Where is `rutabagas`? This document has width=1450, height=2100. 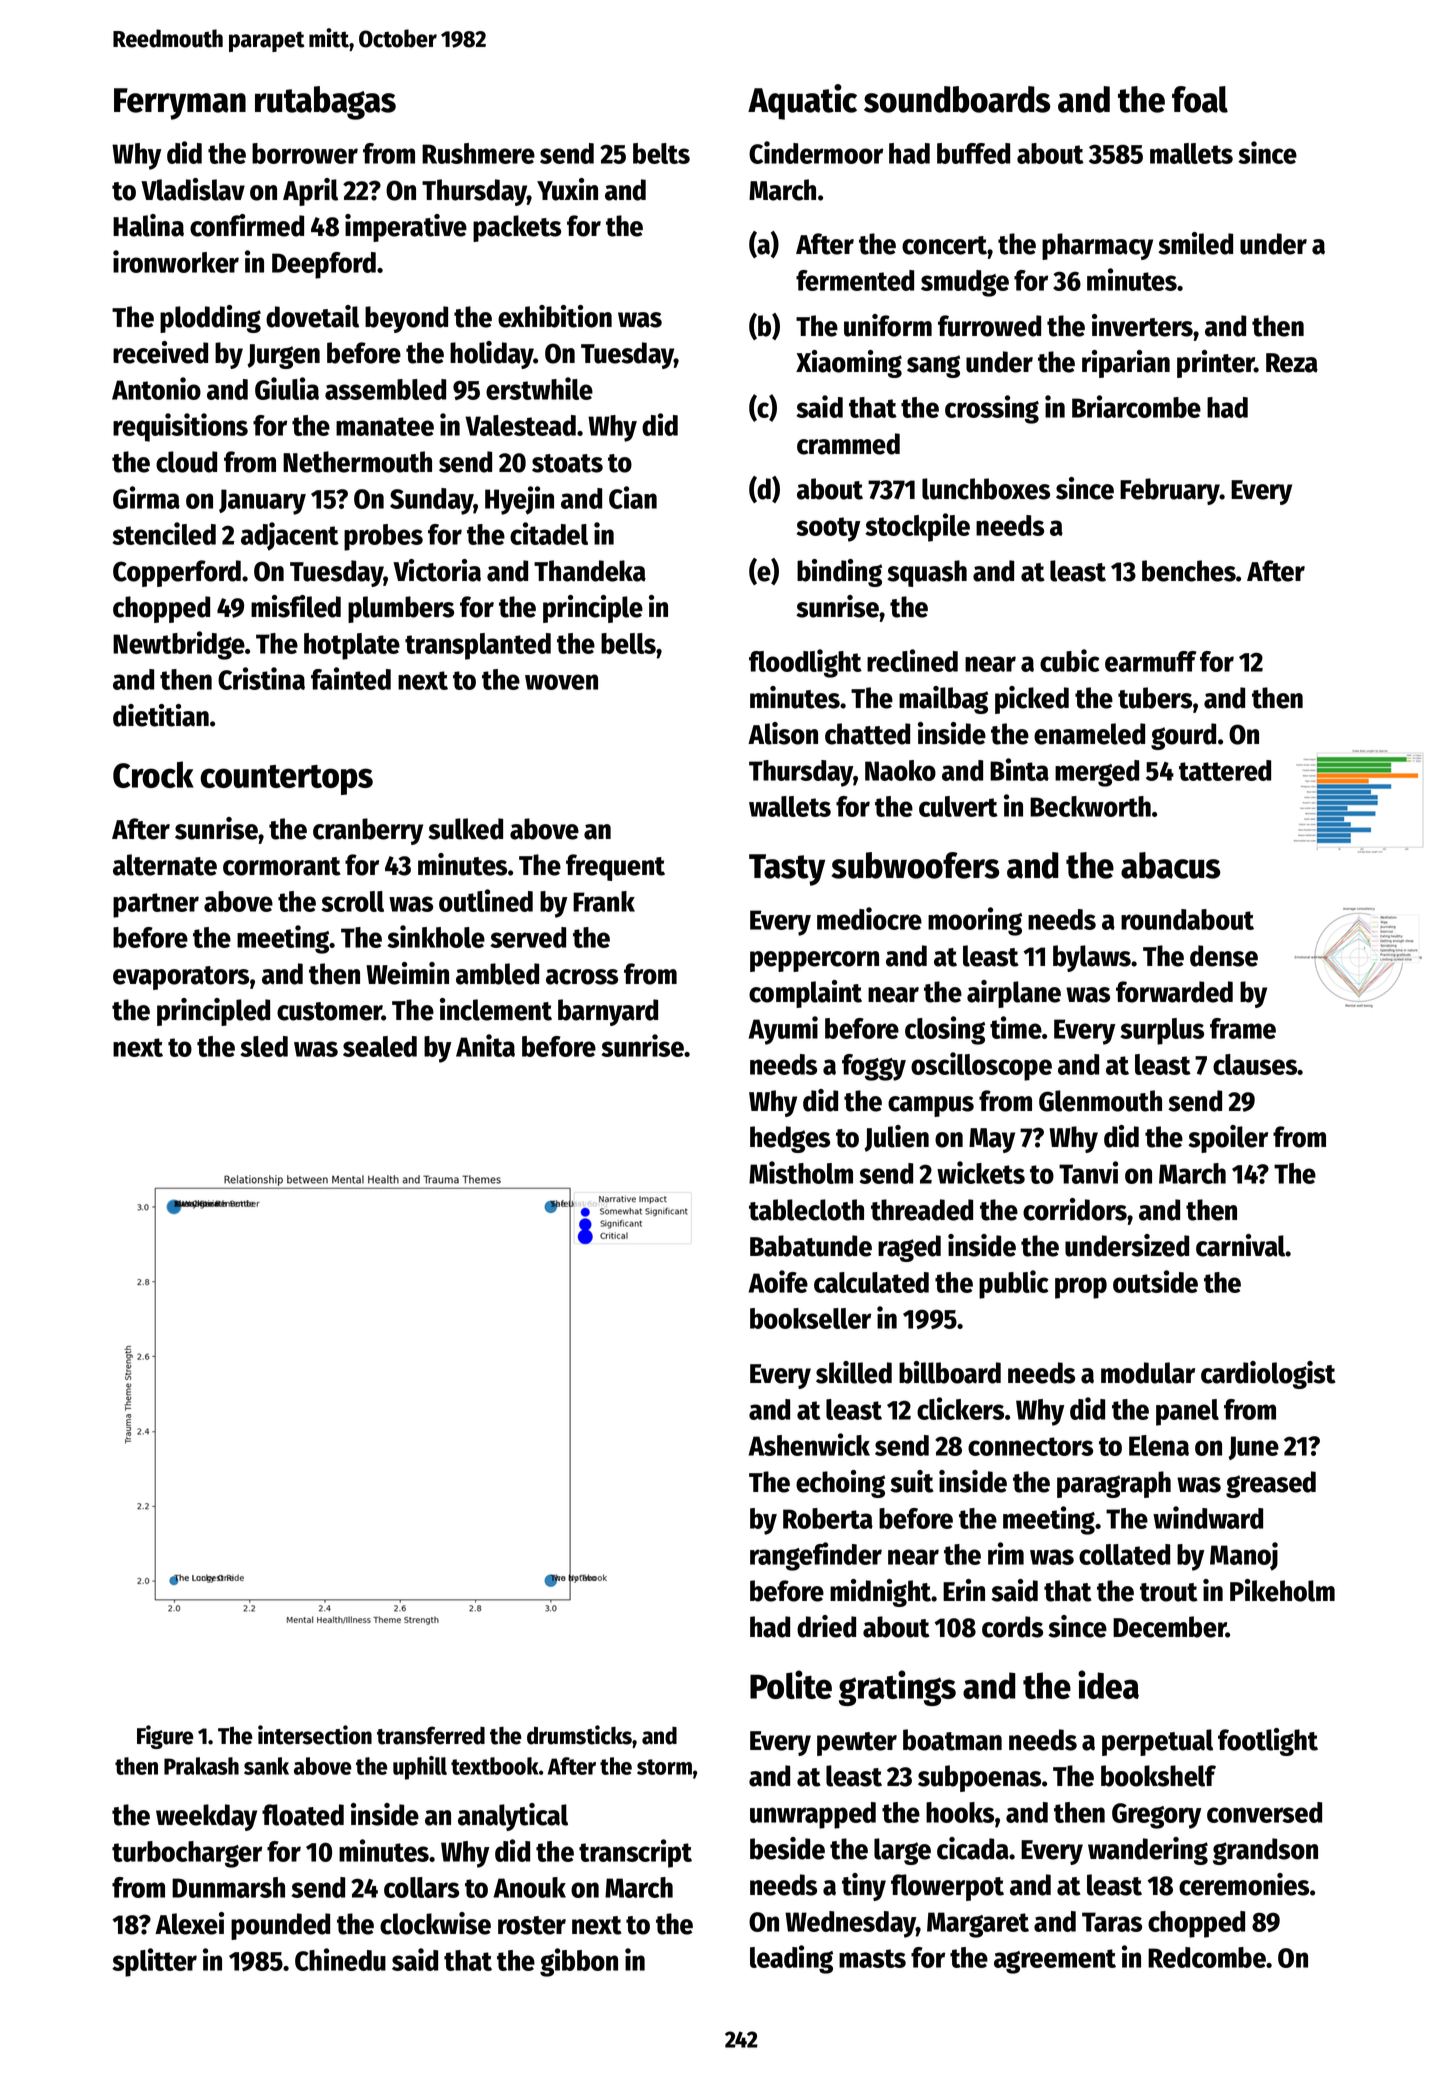
rutabagas is located at coordinates (325, 103).
